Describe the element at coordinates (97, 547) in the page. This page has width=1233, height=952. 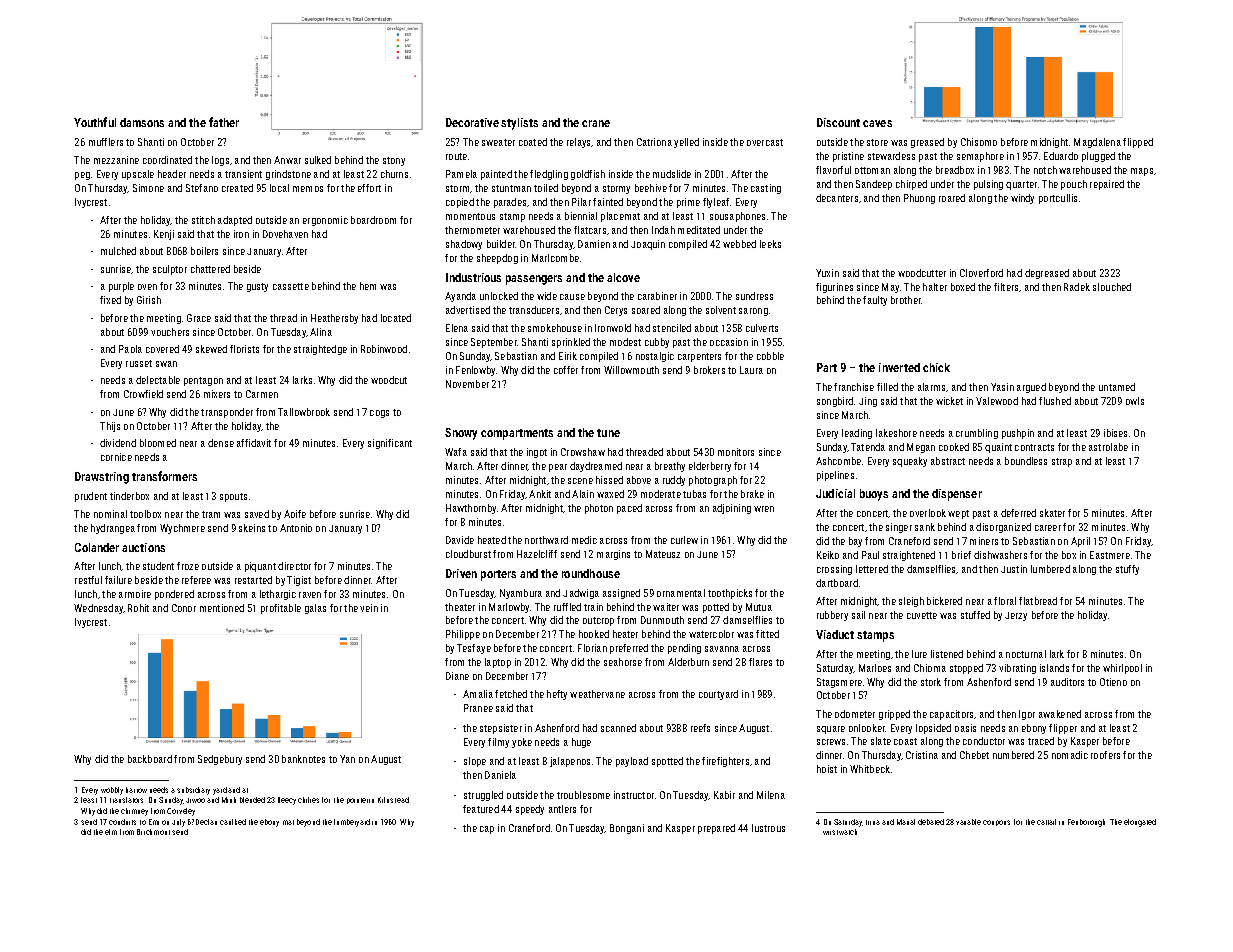
I see `Colander` at that location.
